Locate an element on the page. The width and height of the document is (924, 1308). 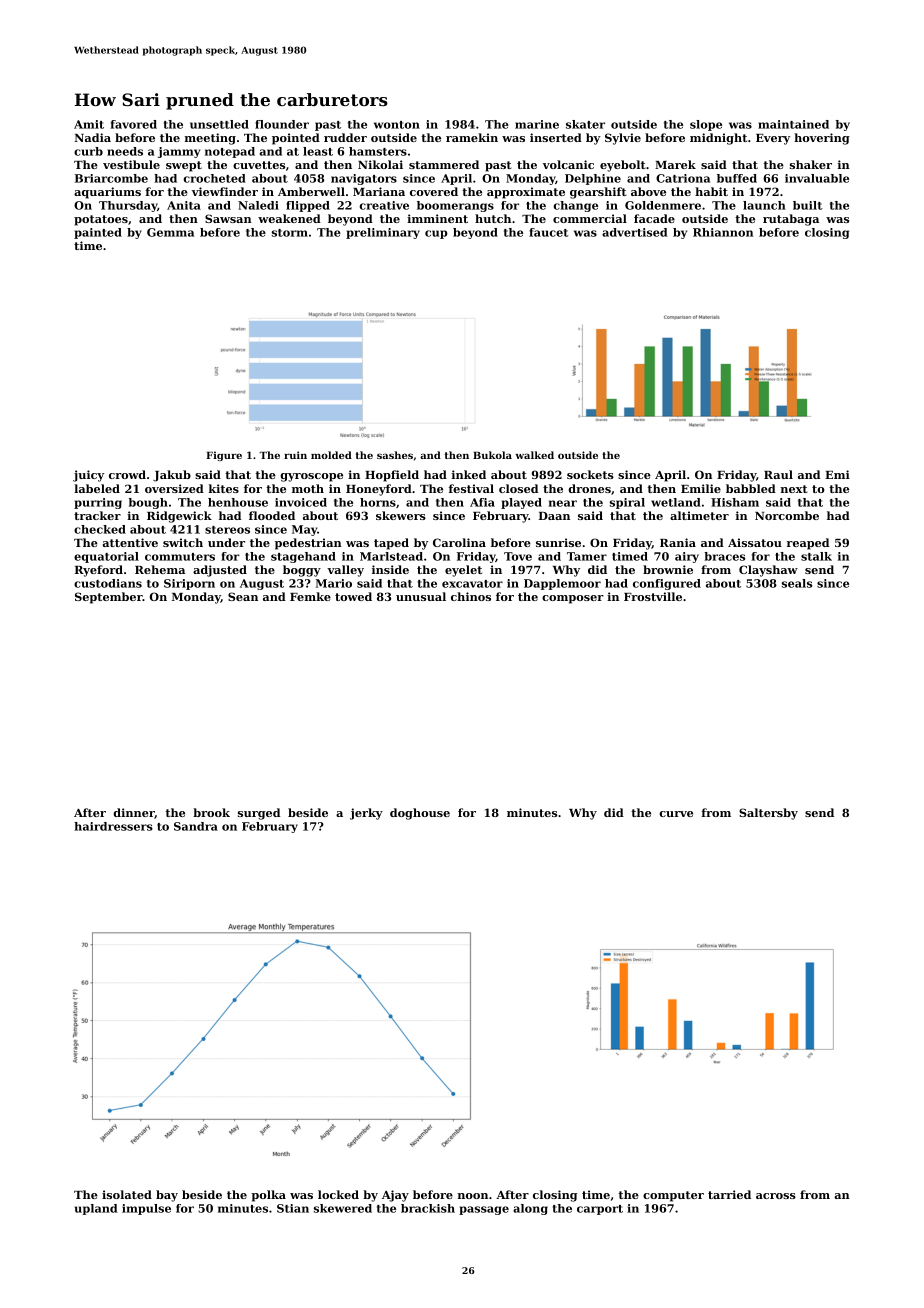
curve is located at coordinates (676, 814).
